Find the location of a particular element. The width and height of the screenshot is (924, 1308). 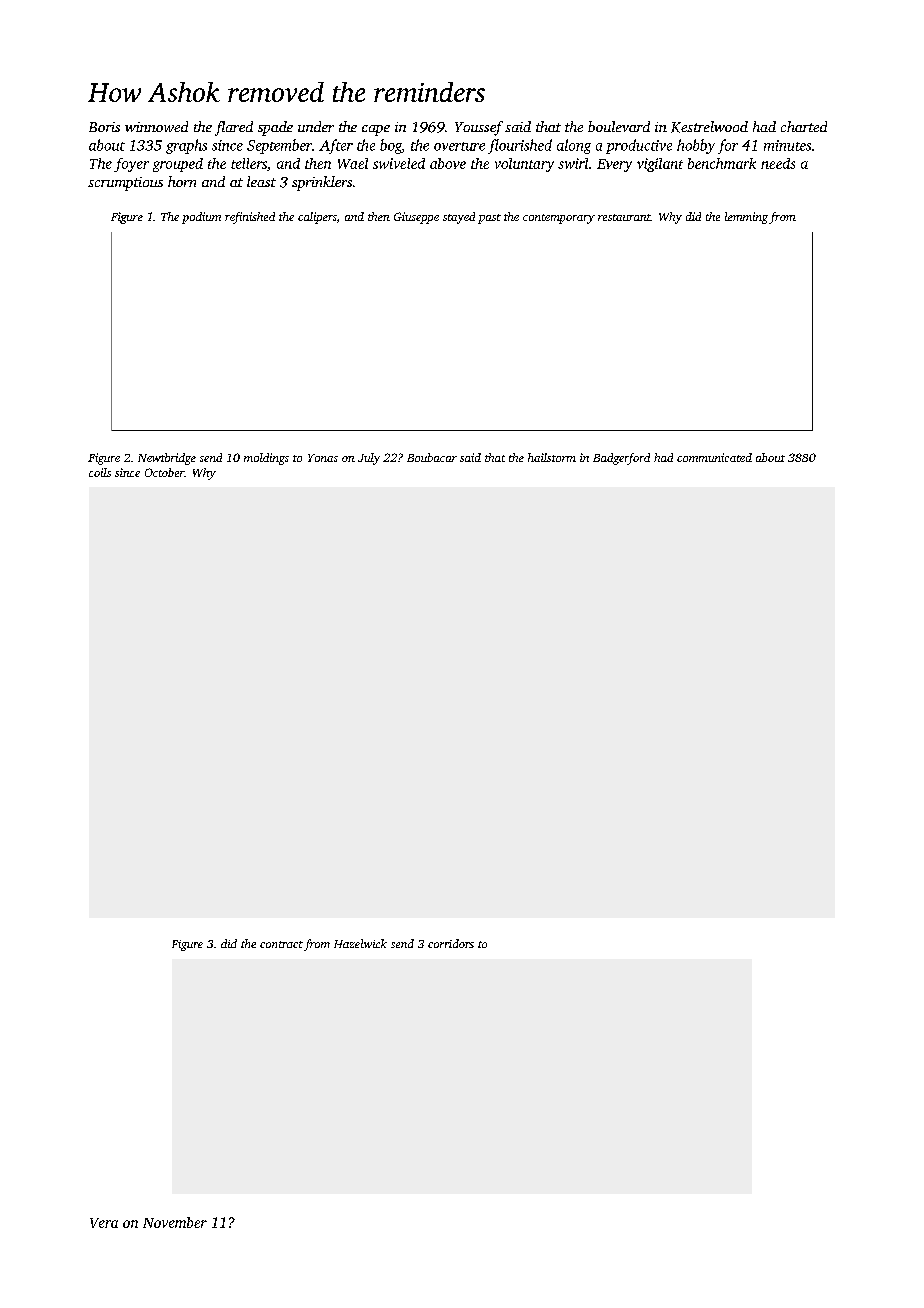

Vera is located at coordinates (104, 1223).
